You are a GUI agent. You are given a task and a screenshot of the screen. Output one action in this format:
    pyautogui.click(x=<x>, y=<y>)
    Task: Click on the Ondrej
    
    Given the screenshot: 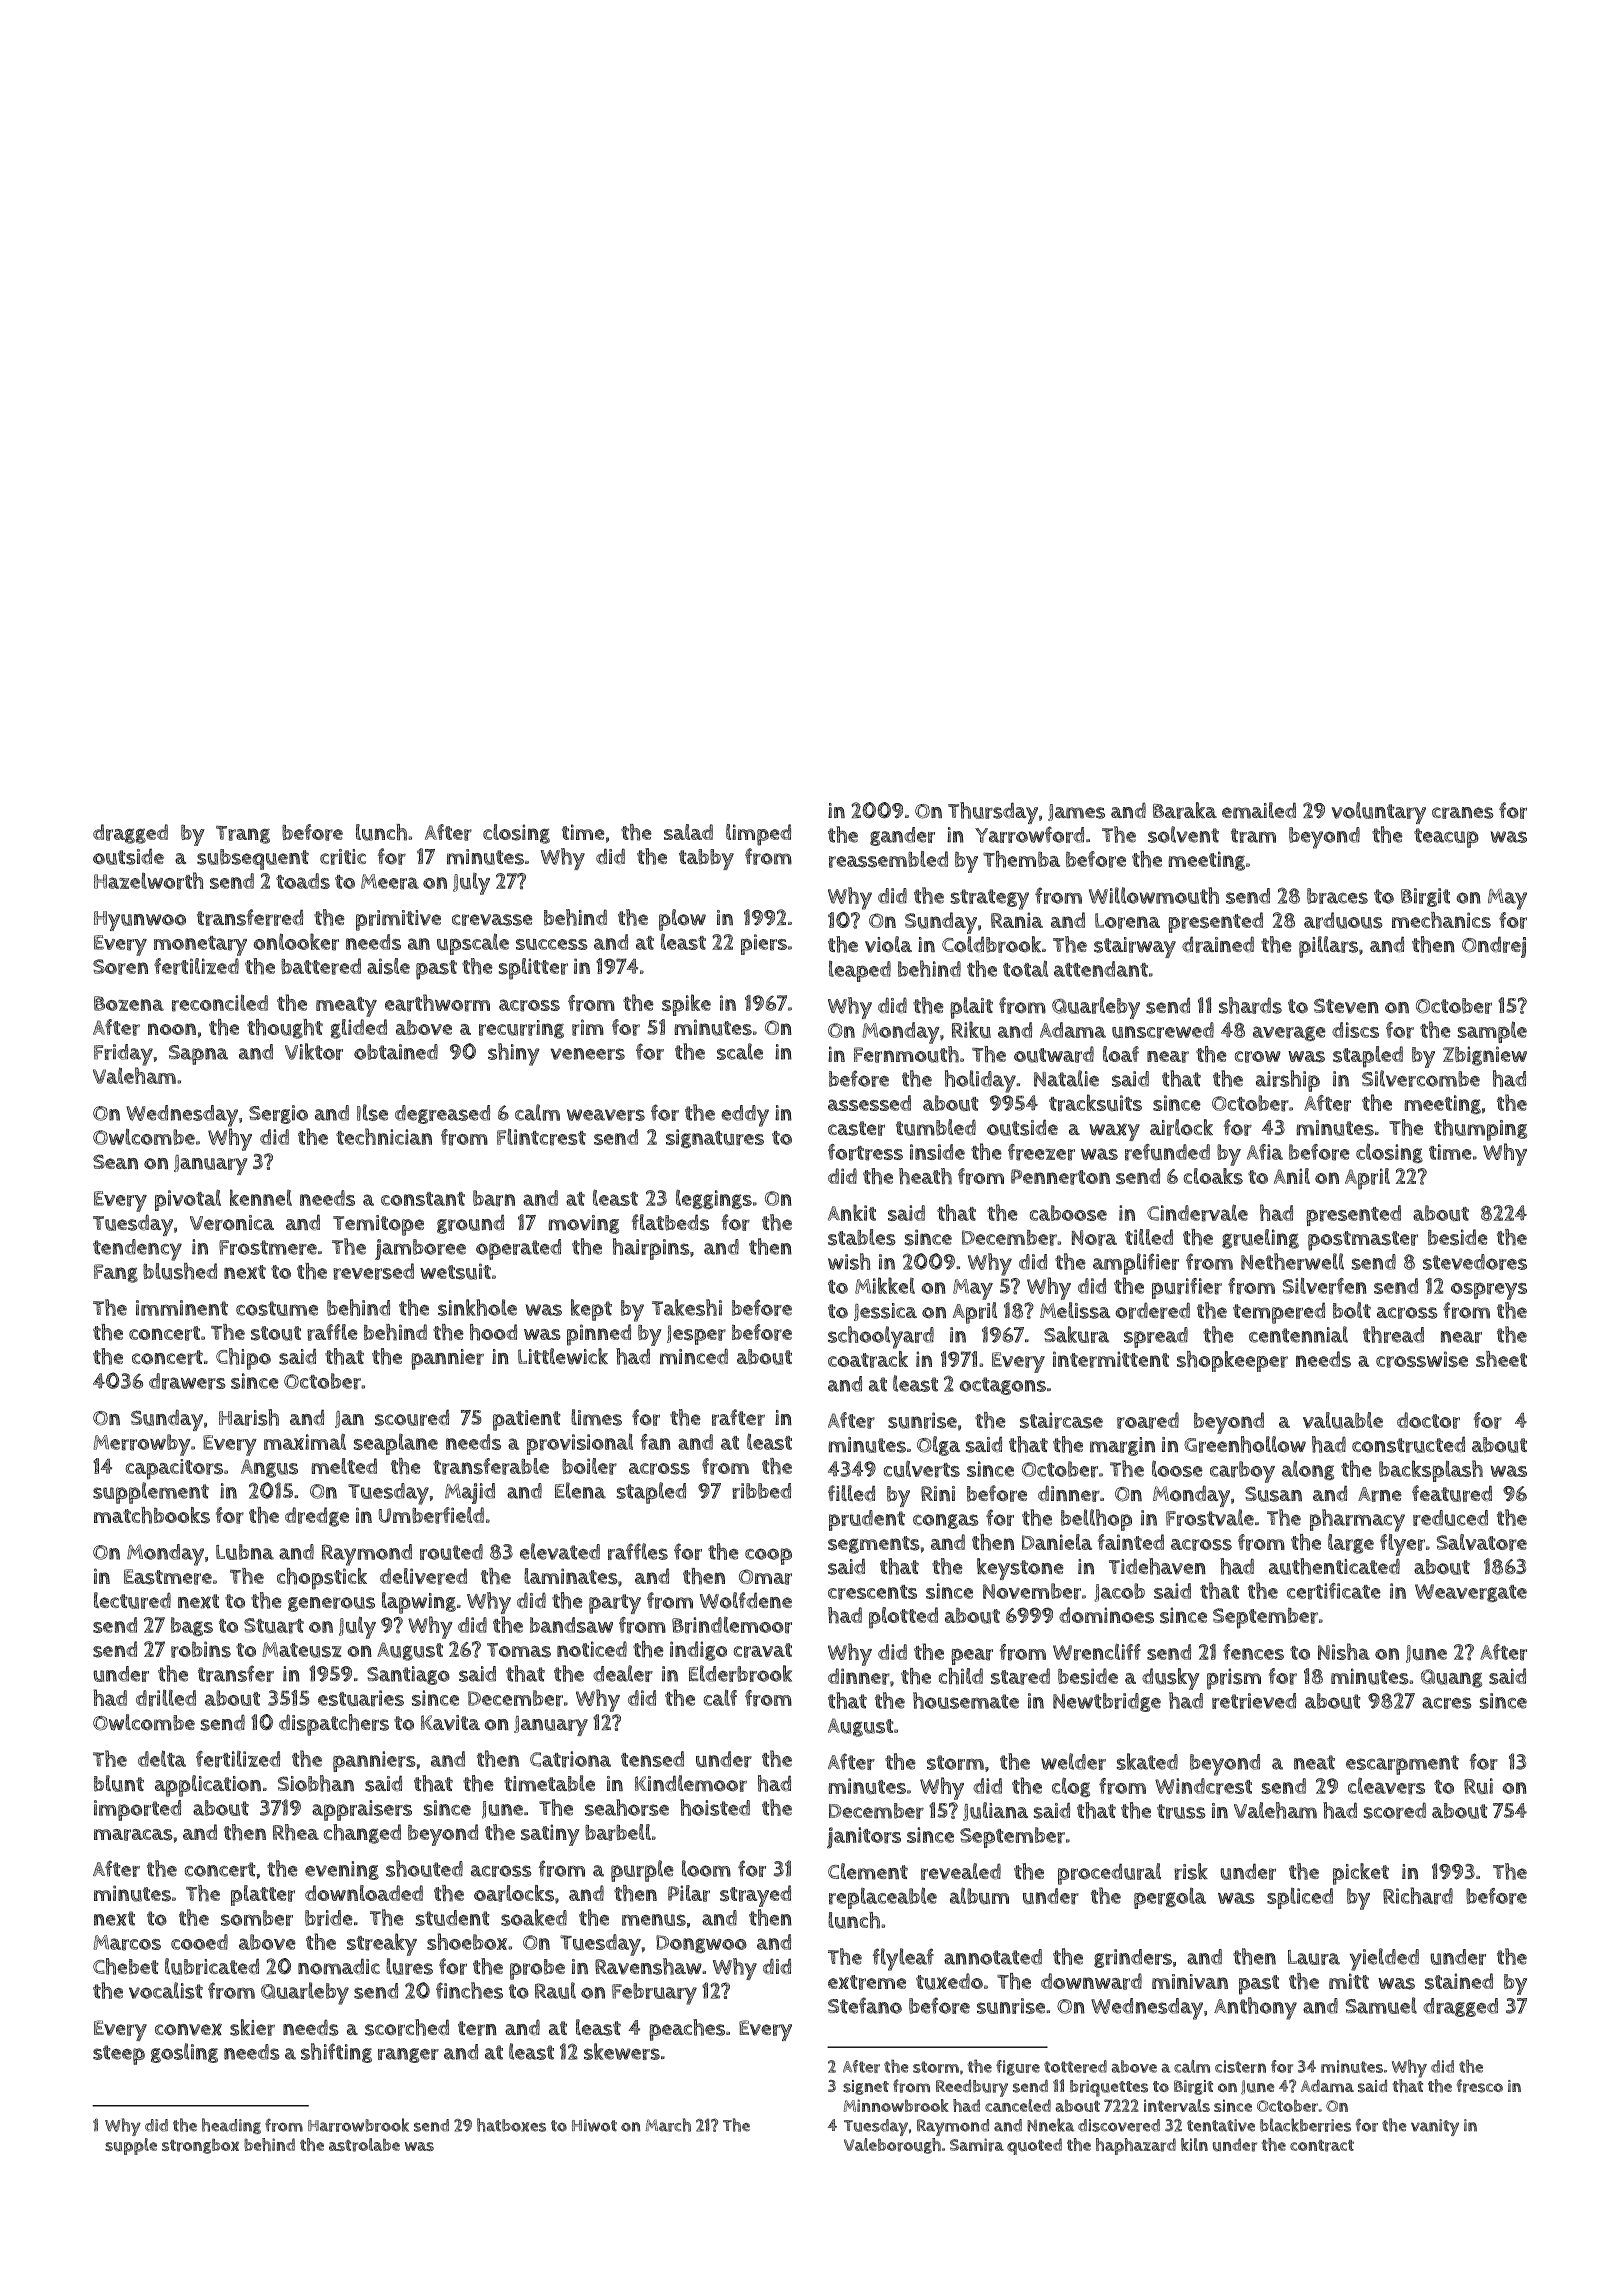 What is the action you would take?
    pyautogui.click(x=1494, y=947)
